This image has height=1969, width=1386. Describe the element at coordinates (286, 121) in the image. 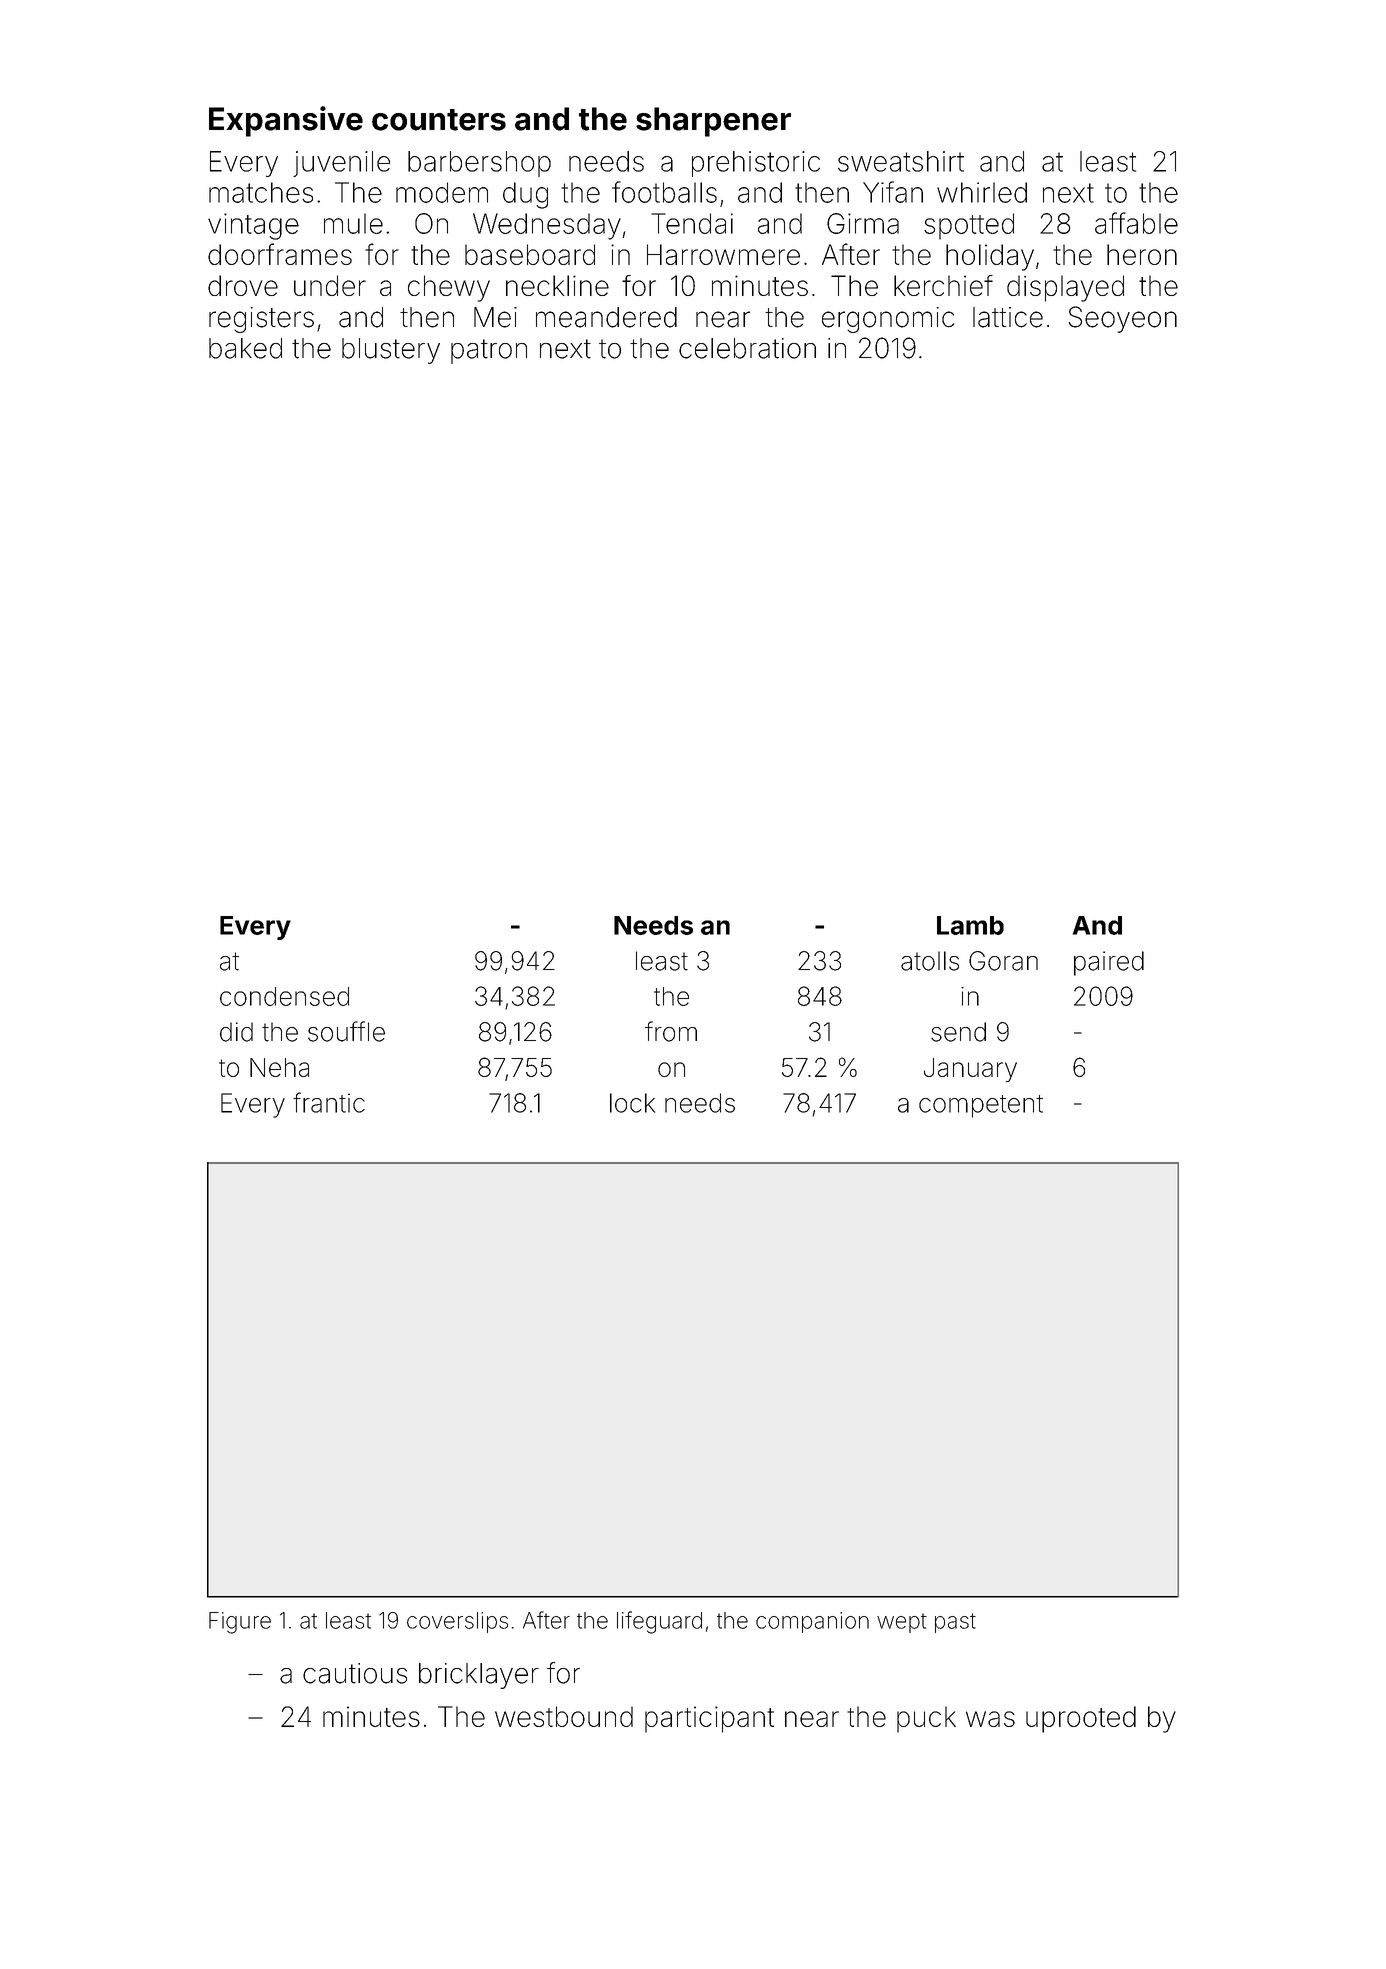

I see `Expansive` at that location.
